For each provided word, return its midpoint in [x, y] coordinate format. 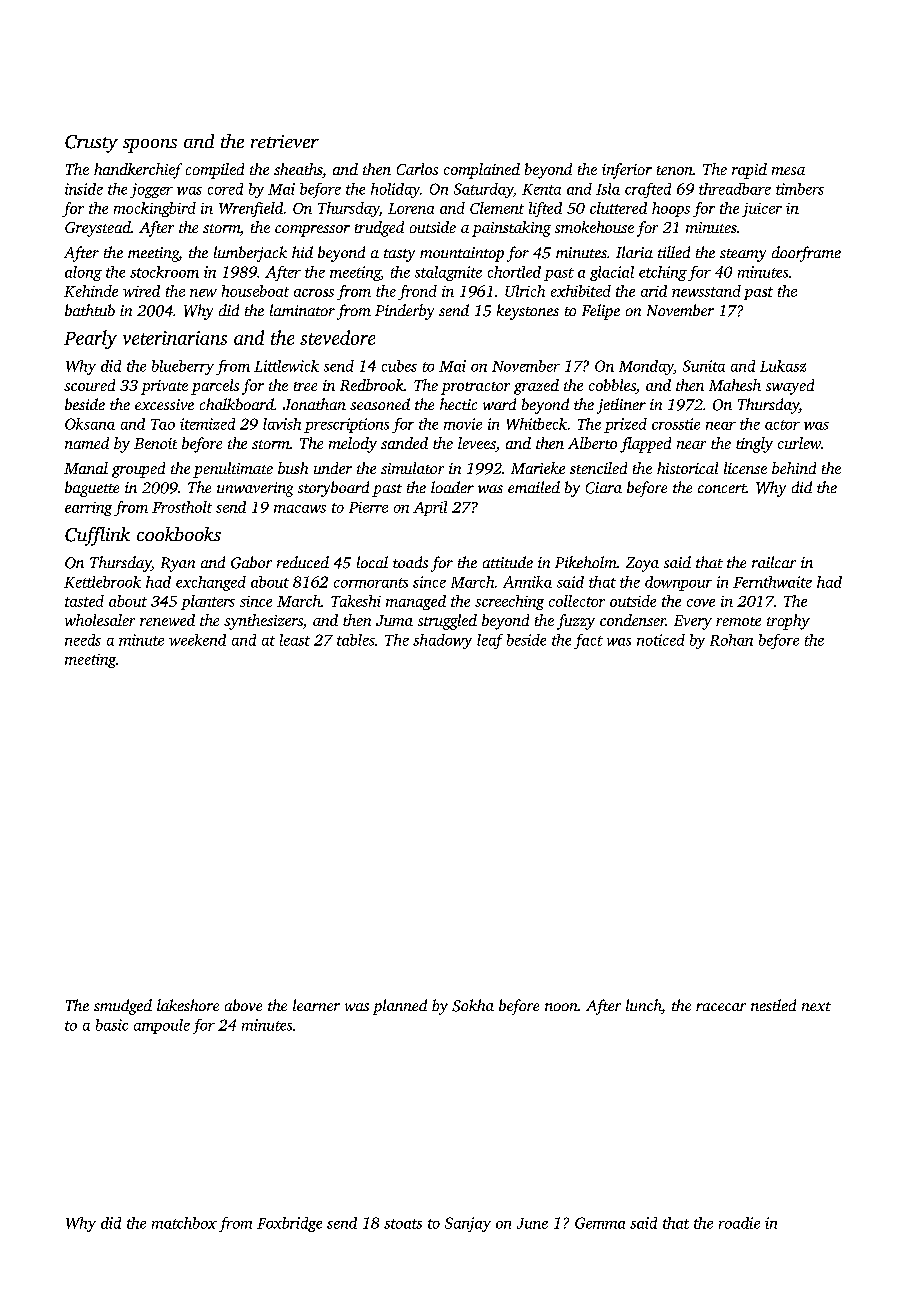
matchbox [184, 1223]
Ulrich [525, 291]
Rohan [731, 640]
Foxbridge [289, 1224]
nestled [773, 1005]
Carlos [417, 169]
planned [400, 1007]
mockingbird [155, 209]
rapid [749, 171]
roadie [739, 1223]
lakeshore [188, 1005]
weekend [197, 640]
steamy [743, 255]
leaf [490, 641]
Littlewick [286, 366]
